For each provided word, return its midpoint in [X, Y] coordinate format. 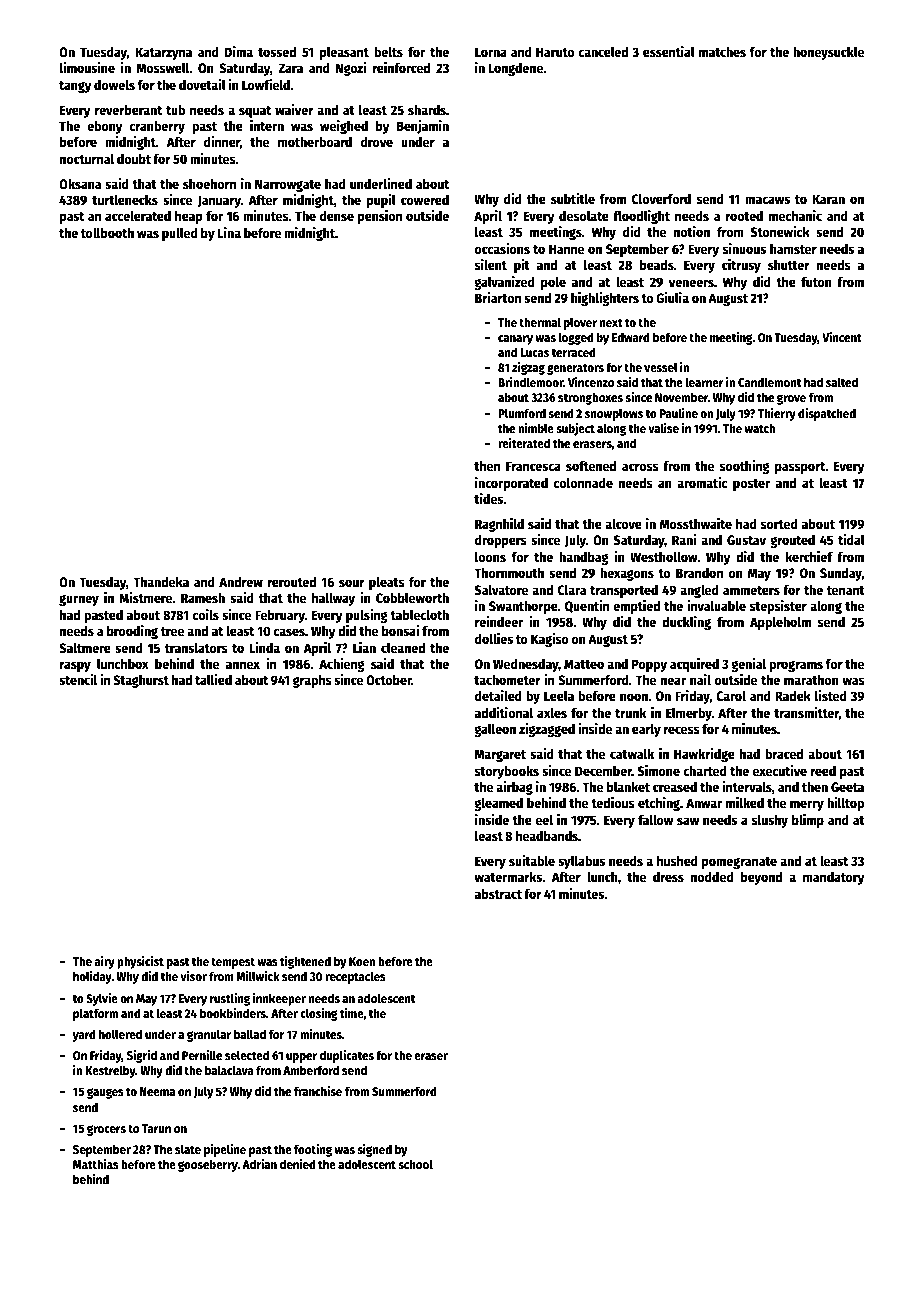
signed [374, 1150]
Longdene [515, 69]
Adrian [259, 1164]
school [415, 1164]
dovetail [202, 84]
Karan [828, 199]
